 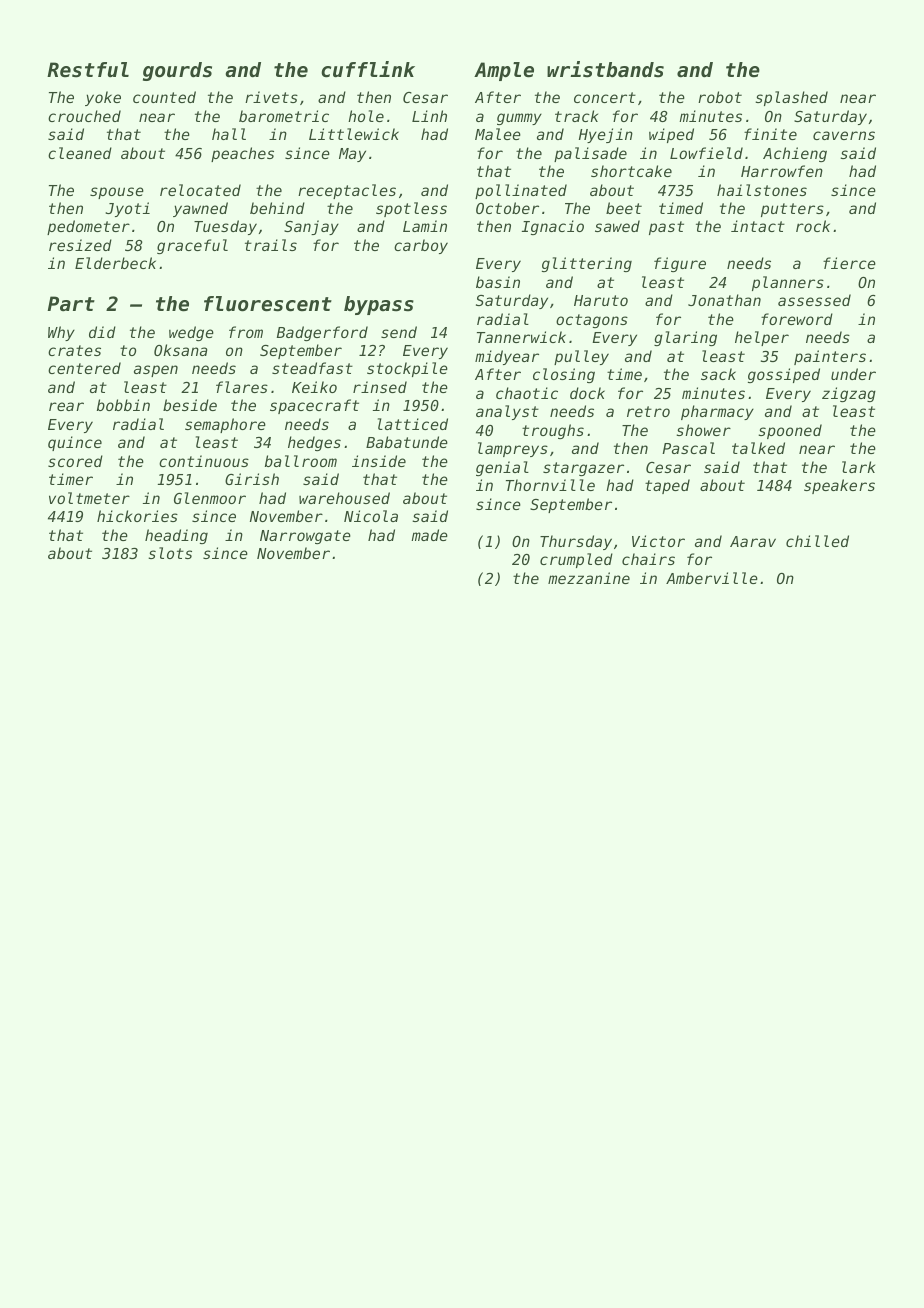 I want to click on hailstones, so click(x=762, y=190).
